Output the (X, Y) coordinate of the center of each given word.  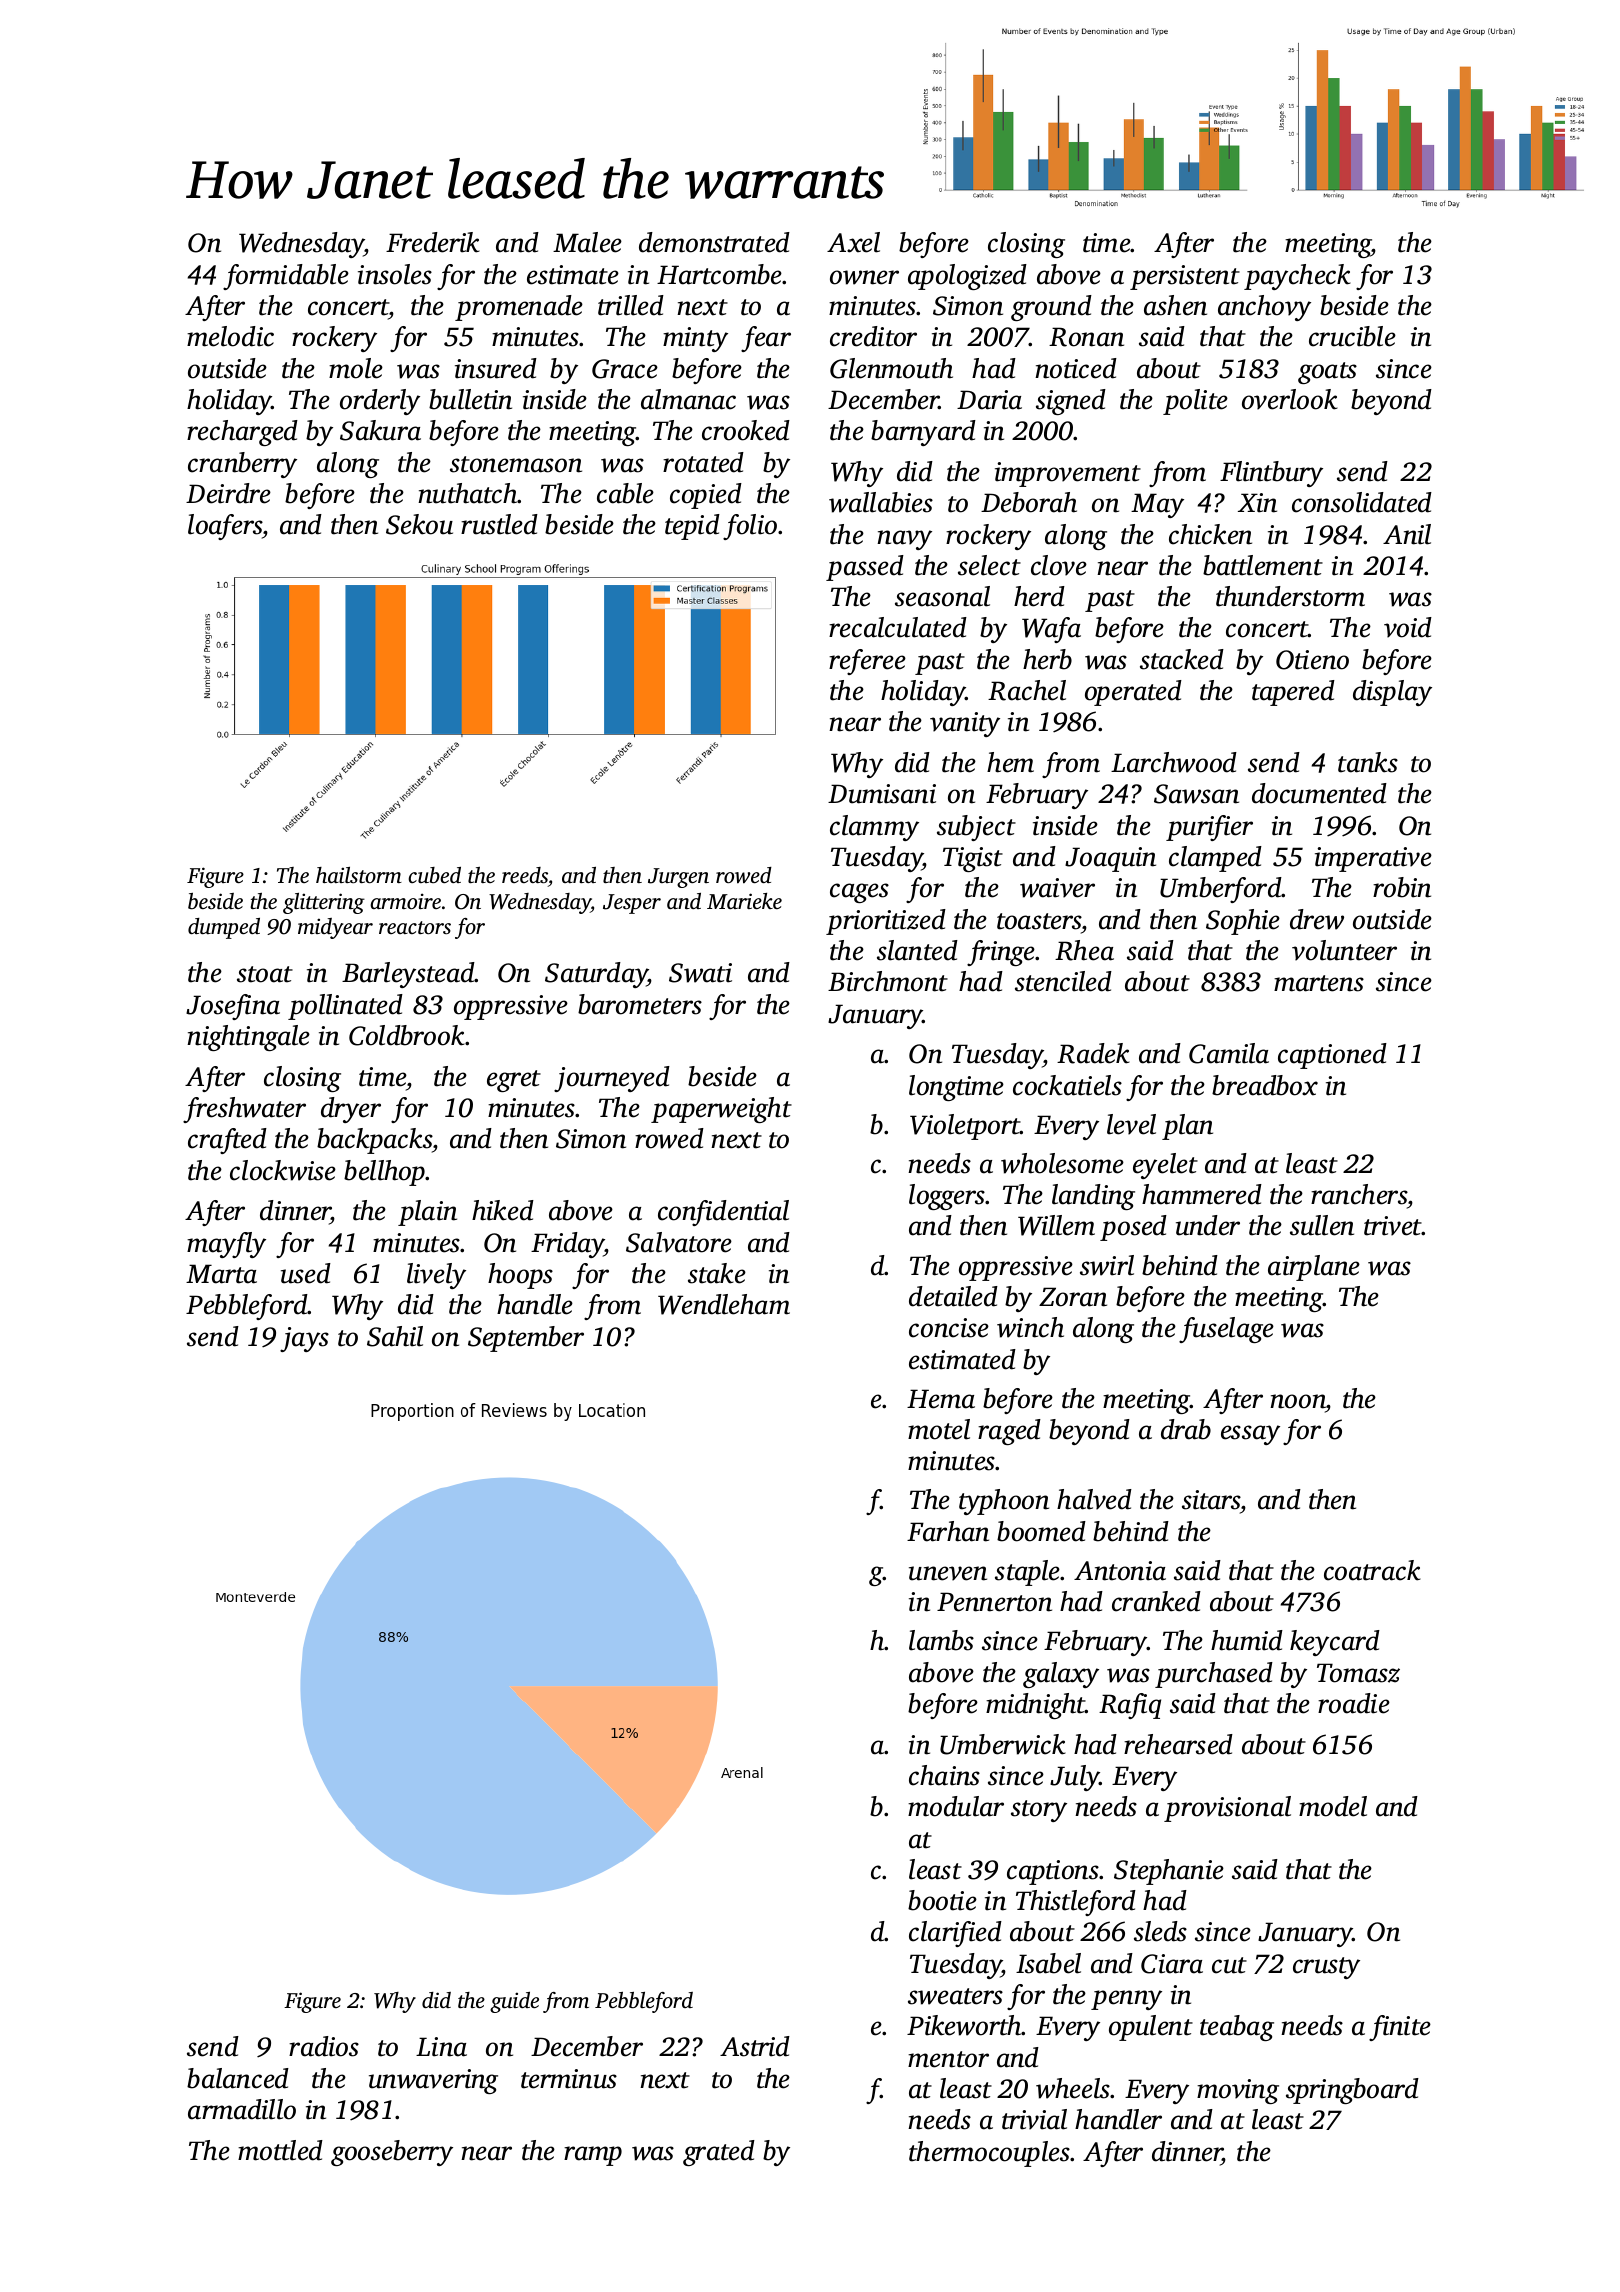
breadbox (1265, 1085)
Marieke (744, 901)
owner (864, 277)
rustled (499, 524)
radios (324, 2046)
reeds (525, 877)
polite (1195, 402)
